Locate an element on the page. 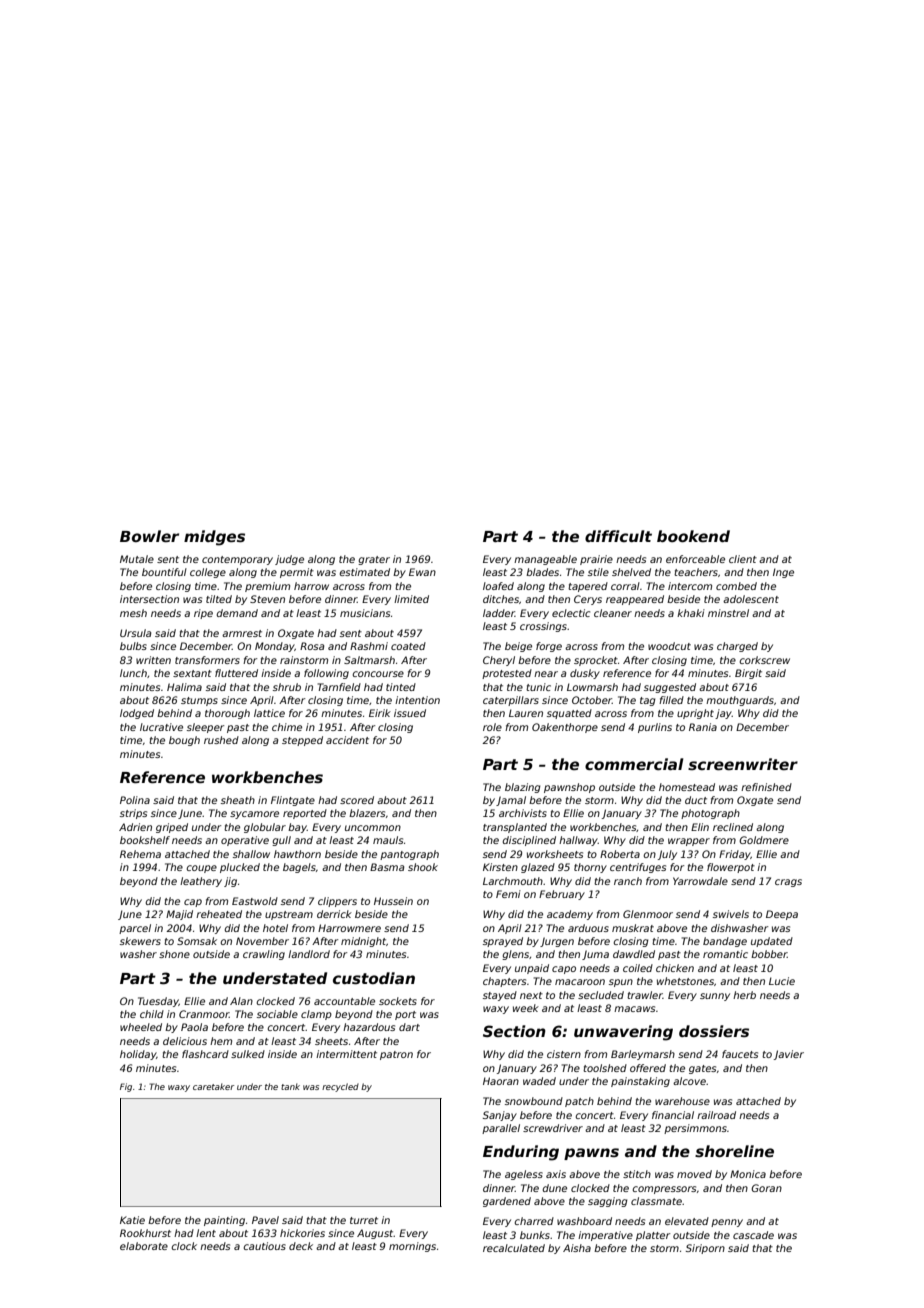 The height and width of the document is (1308, 924). difficult is located at coordinates (618, 536).
